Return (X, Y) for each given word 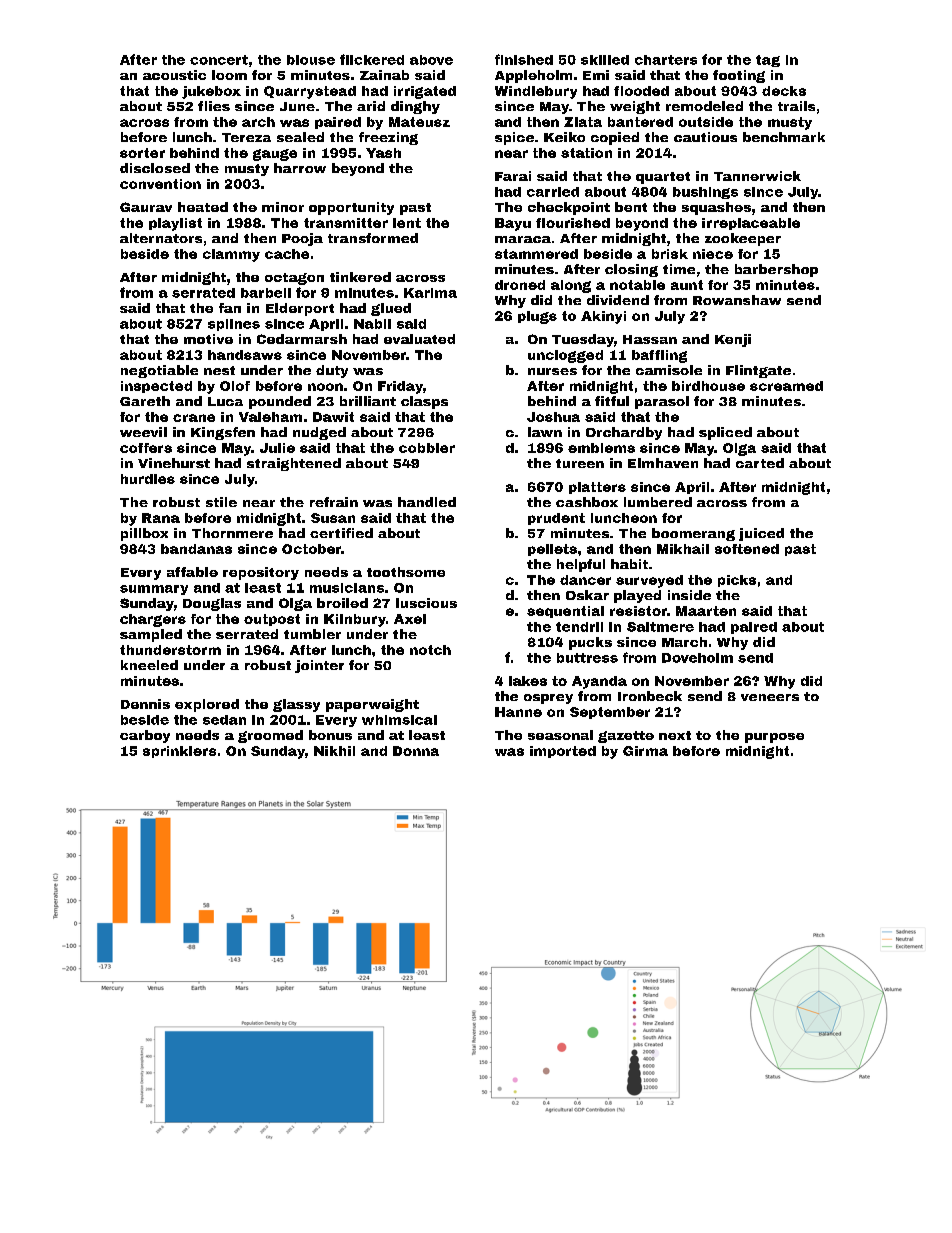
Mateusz (419, 122)
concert (219, 60)
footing (739, 76)
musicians (347, 588)
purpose (774, 738)
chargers (153, 620)
